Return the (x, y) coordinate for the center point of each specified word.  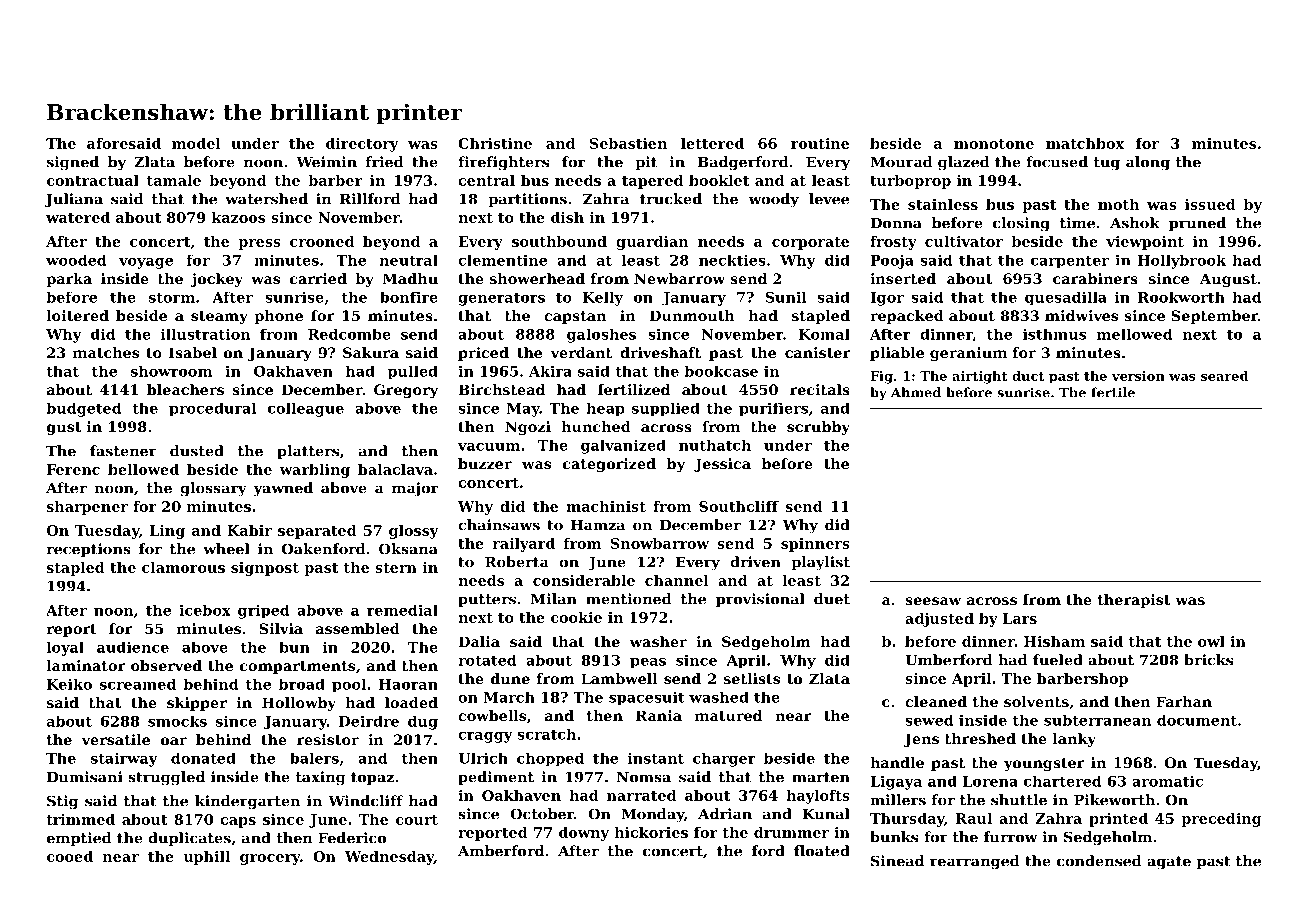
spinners (815, 545)
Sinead (897, 861)
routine (820, 143)
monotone (994, 144)
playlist (820, 563)
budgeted (84, 409)
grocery (270, 859)
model (196, 143)
